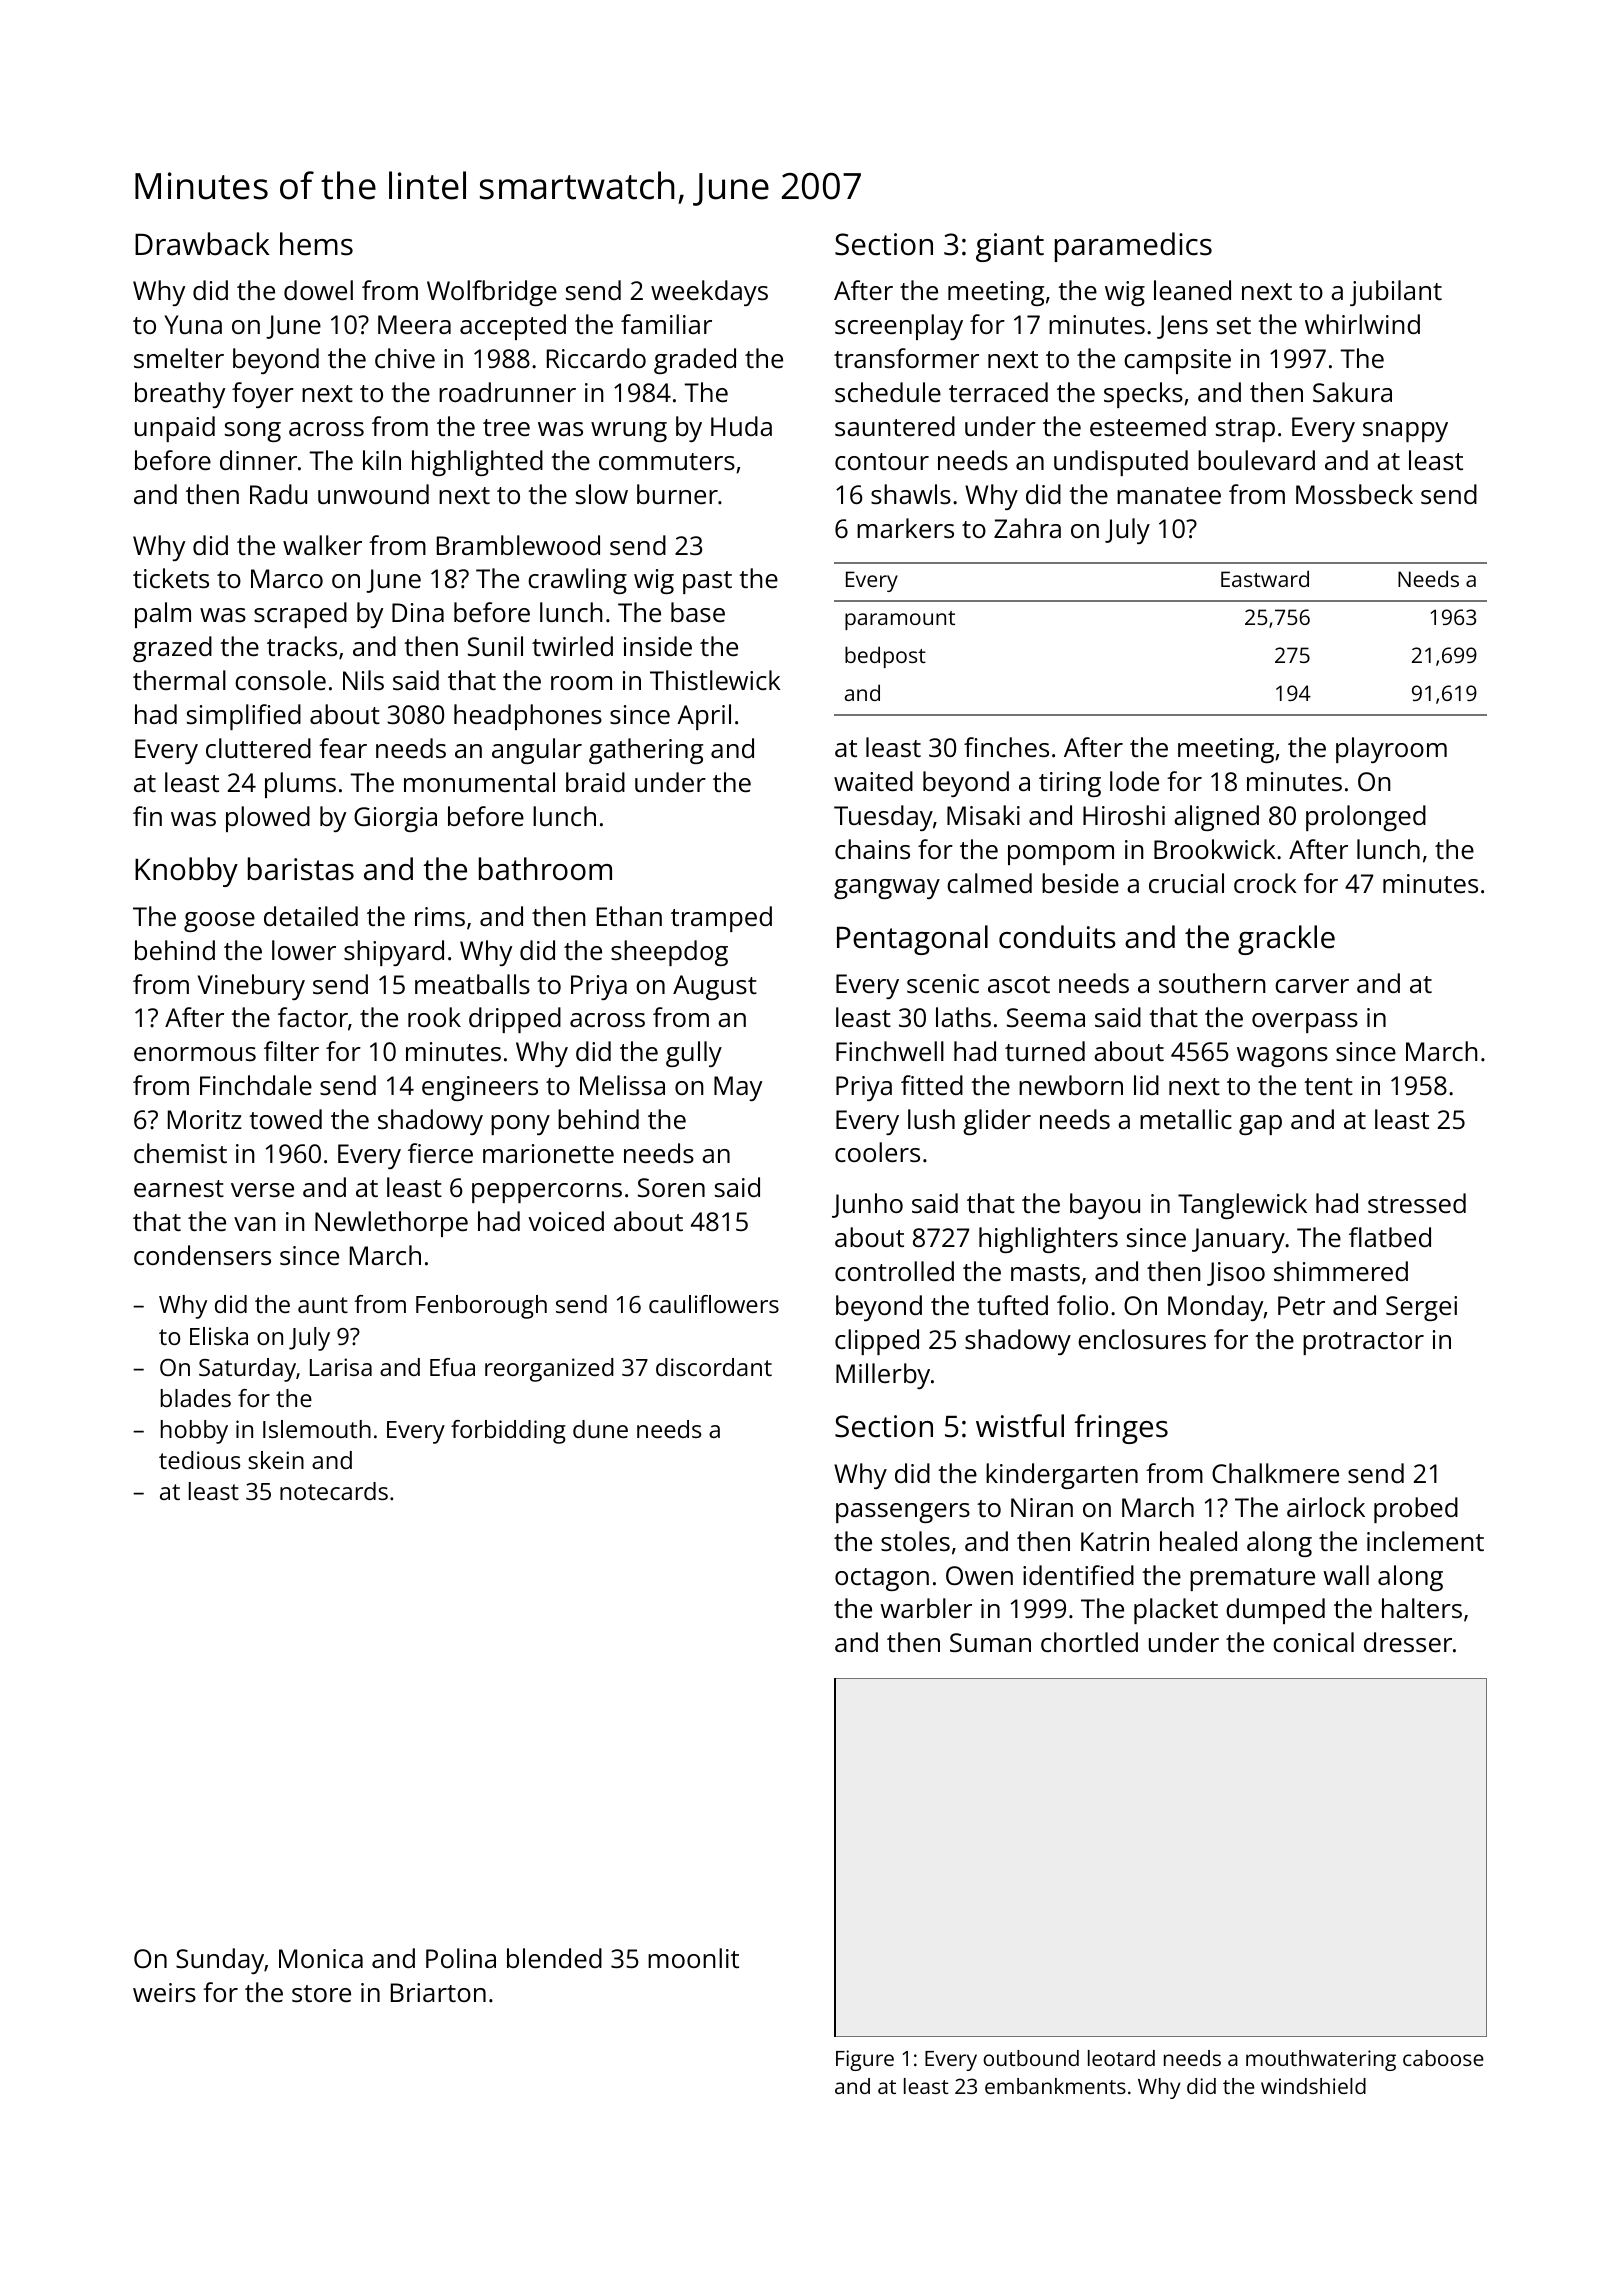  Describe the element at coordinates (341, 1367) in the screenshot. I see `Larisa` at that location.
